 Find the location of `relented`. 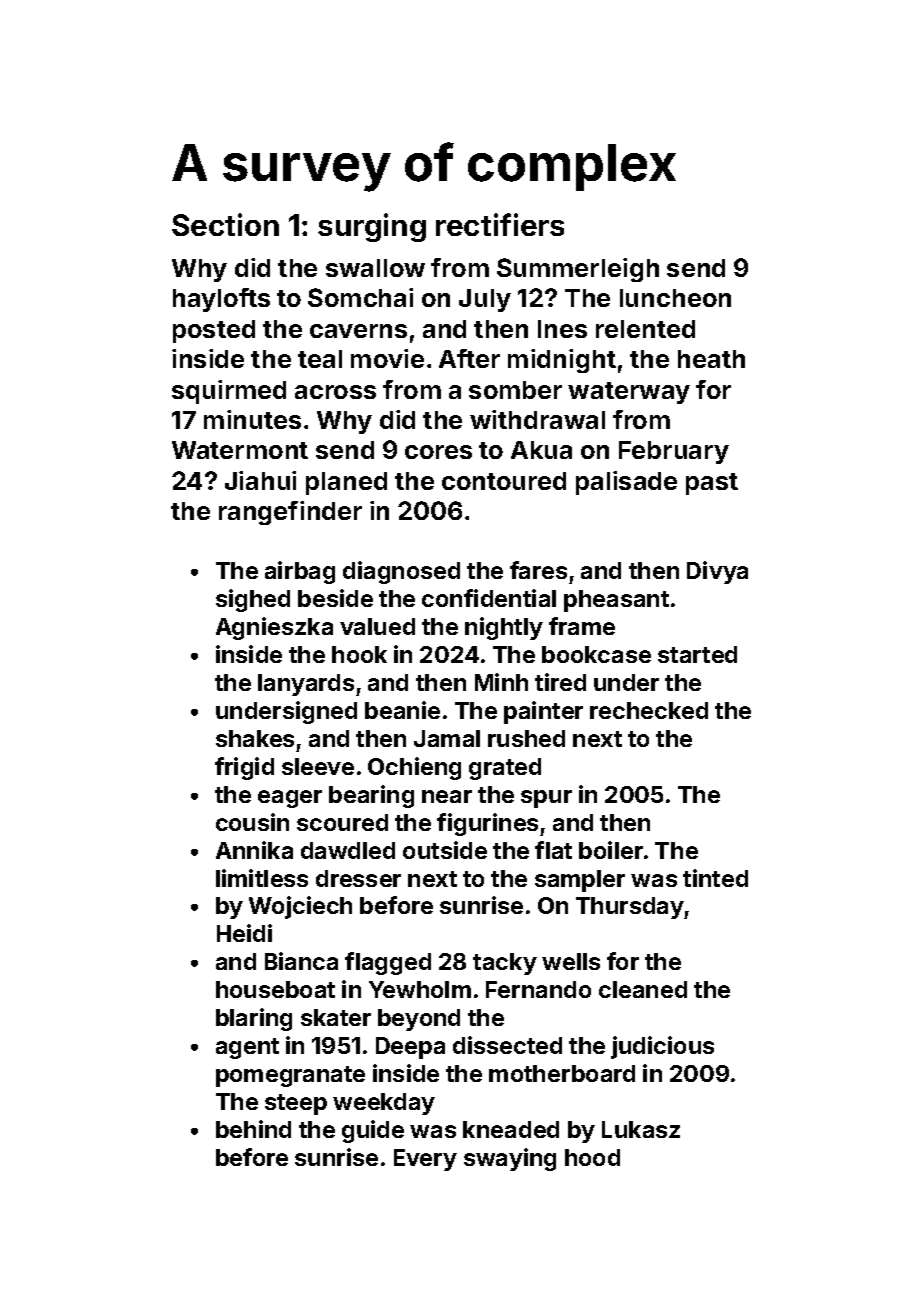

relented is located at coordinates (645, 329).
